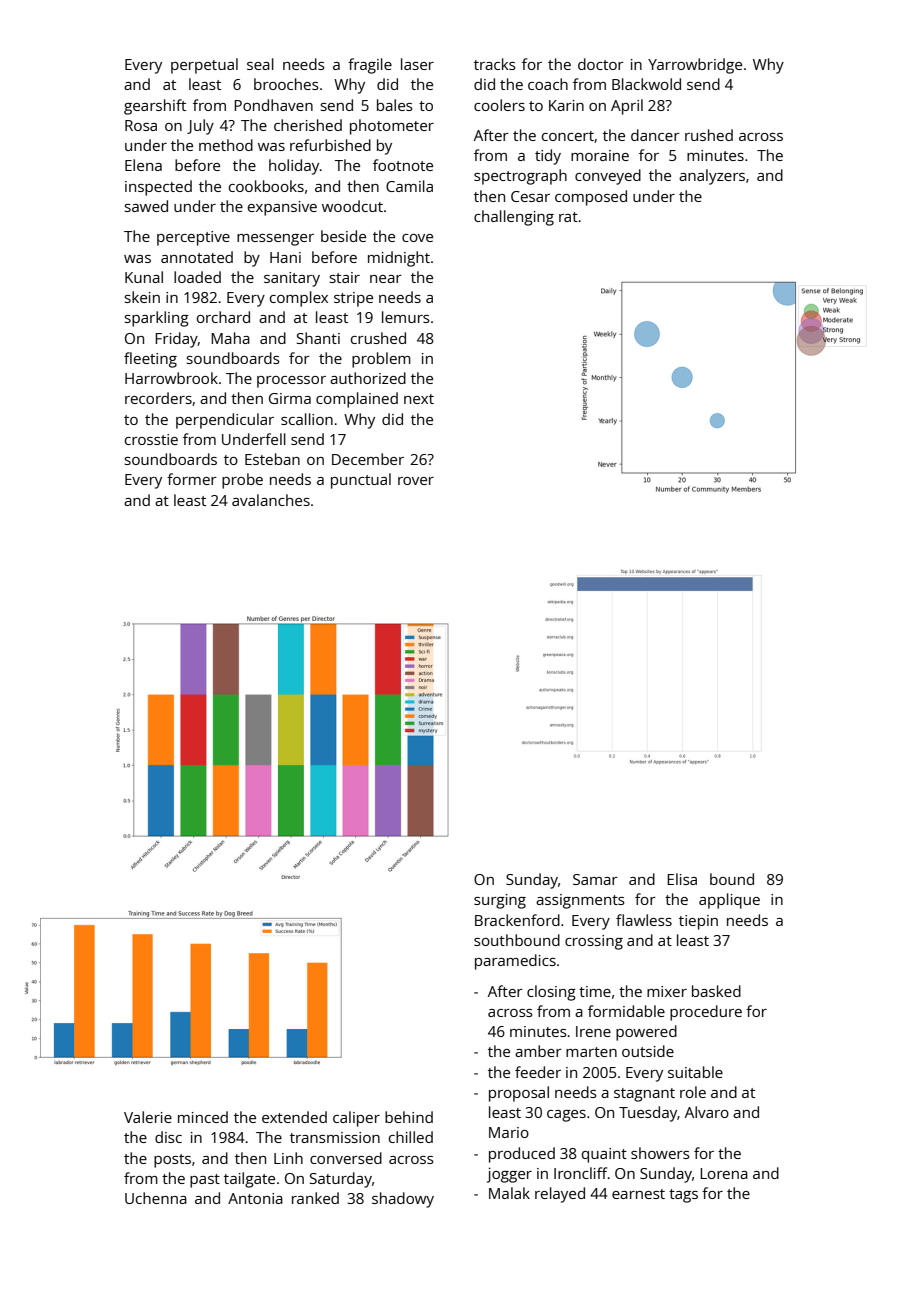 The width and height of the screenshot is (908, 1316). What do you see at coordinates (204, 66) in the screenshot?
I see `perpetual` at bounding box center [204, 66].
